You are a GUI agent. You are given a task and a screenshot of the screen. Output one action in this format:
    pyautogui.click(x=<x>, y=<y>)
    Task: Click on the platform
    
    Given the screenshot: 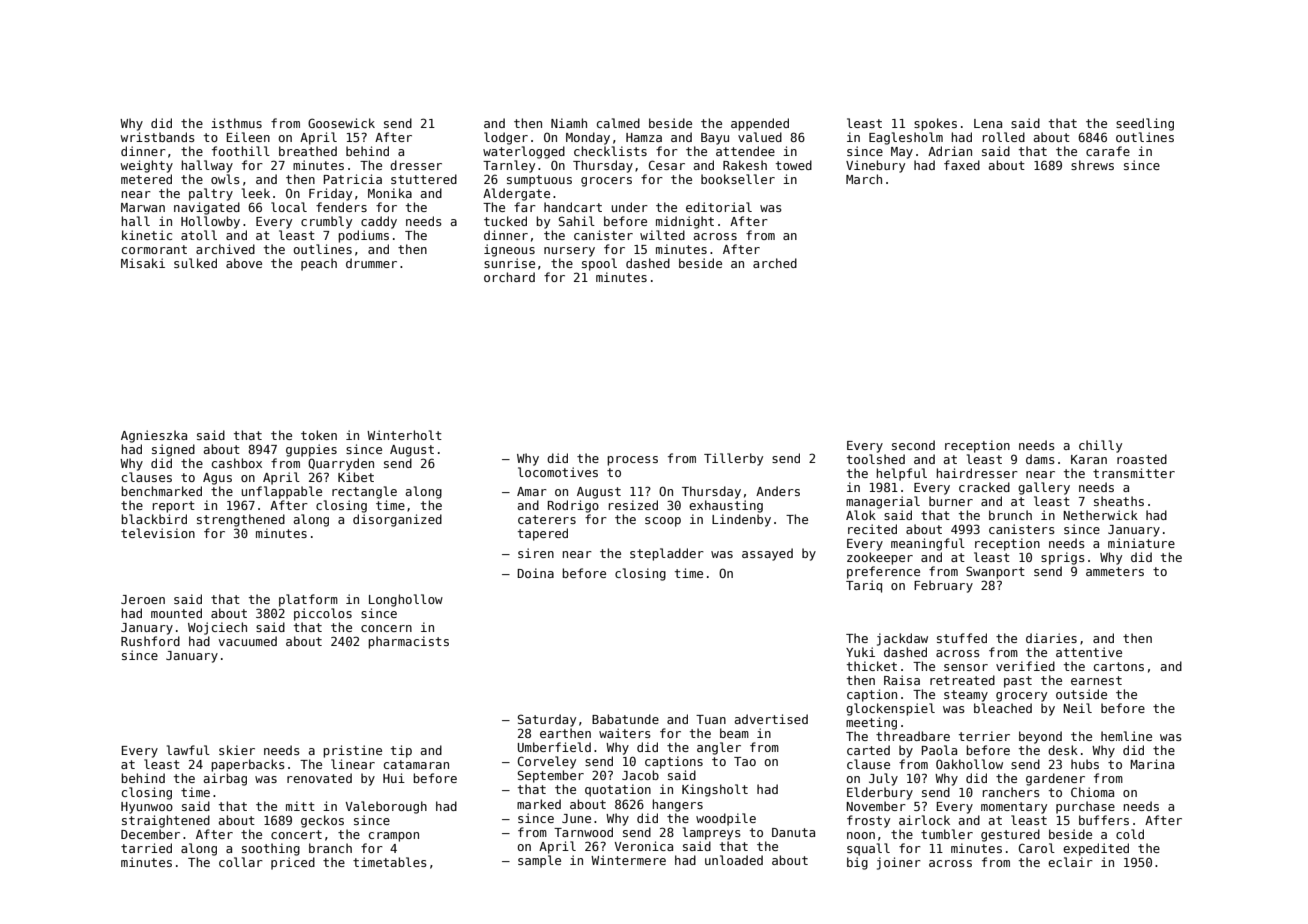 What is the action you would take?
    pyautogui.click(x=308, y=600)
